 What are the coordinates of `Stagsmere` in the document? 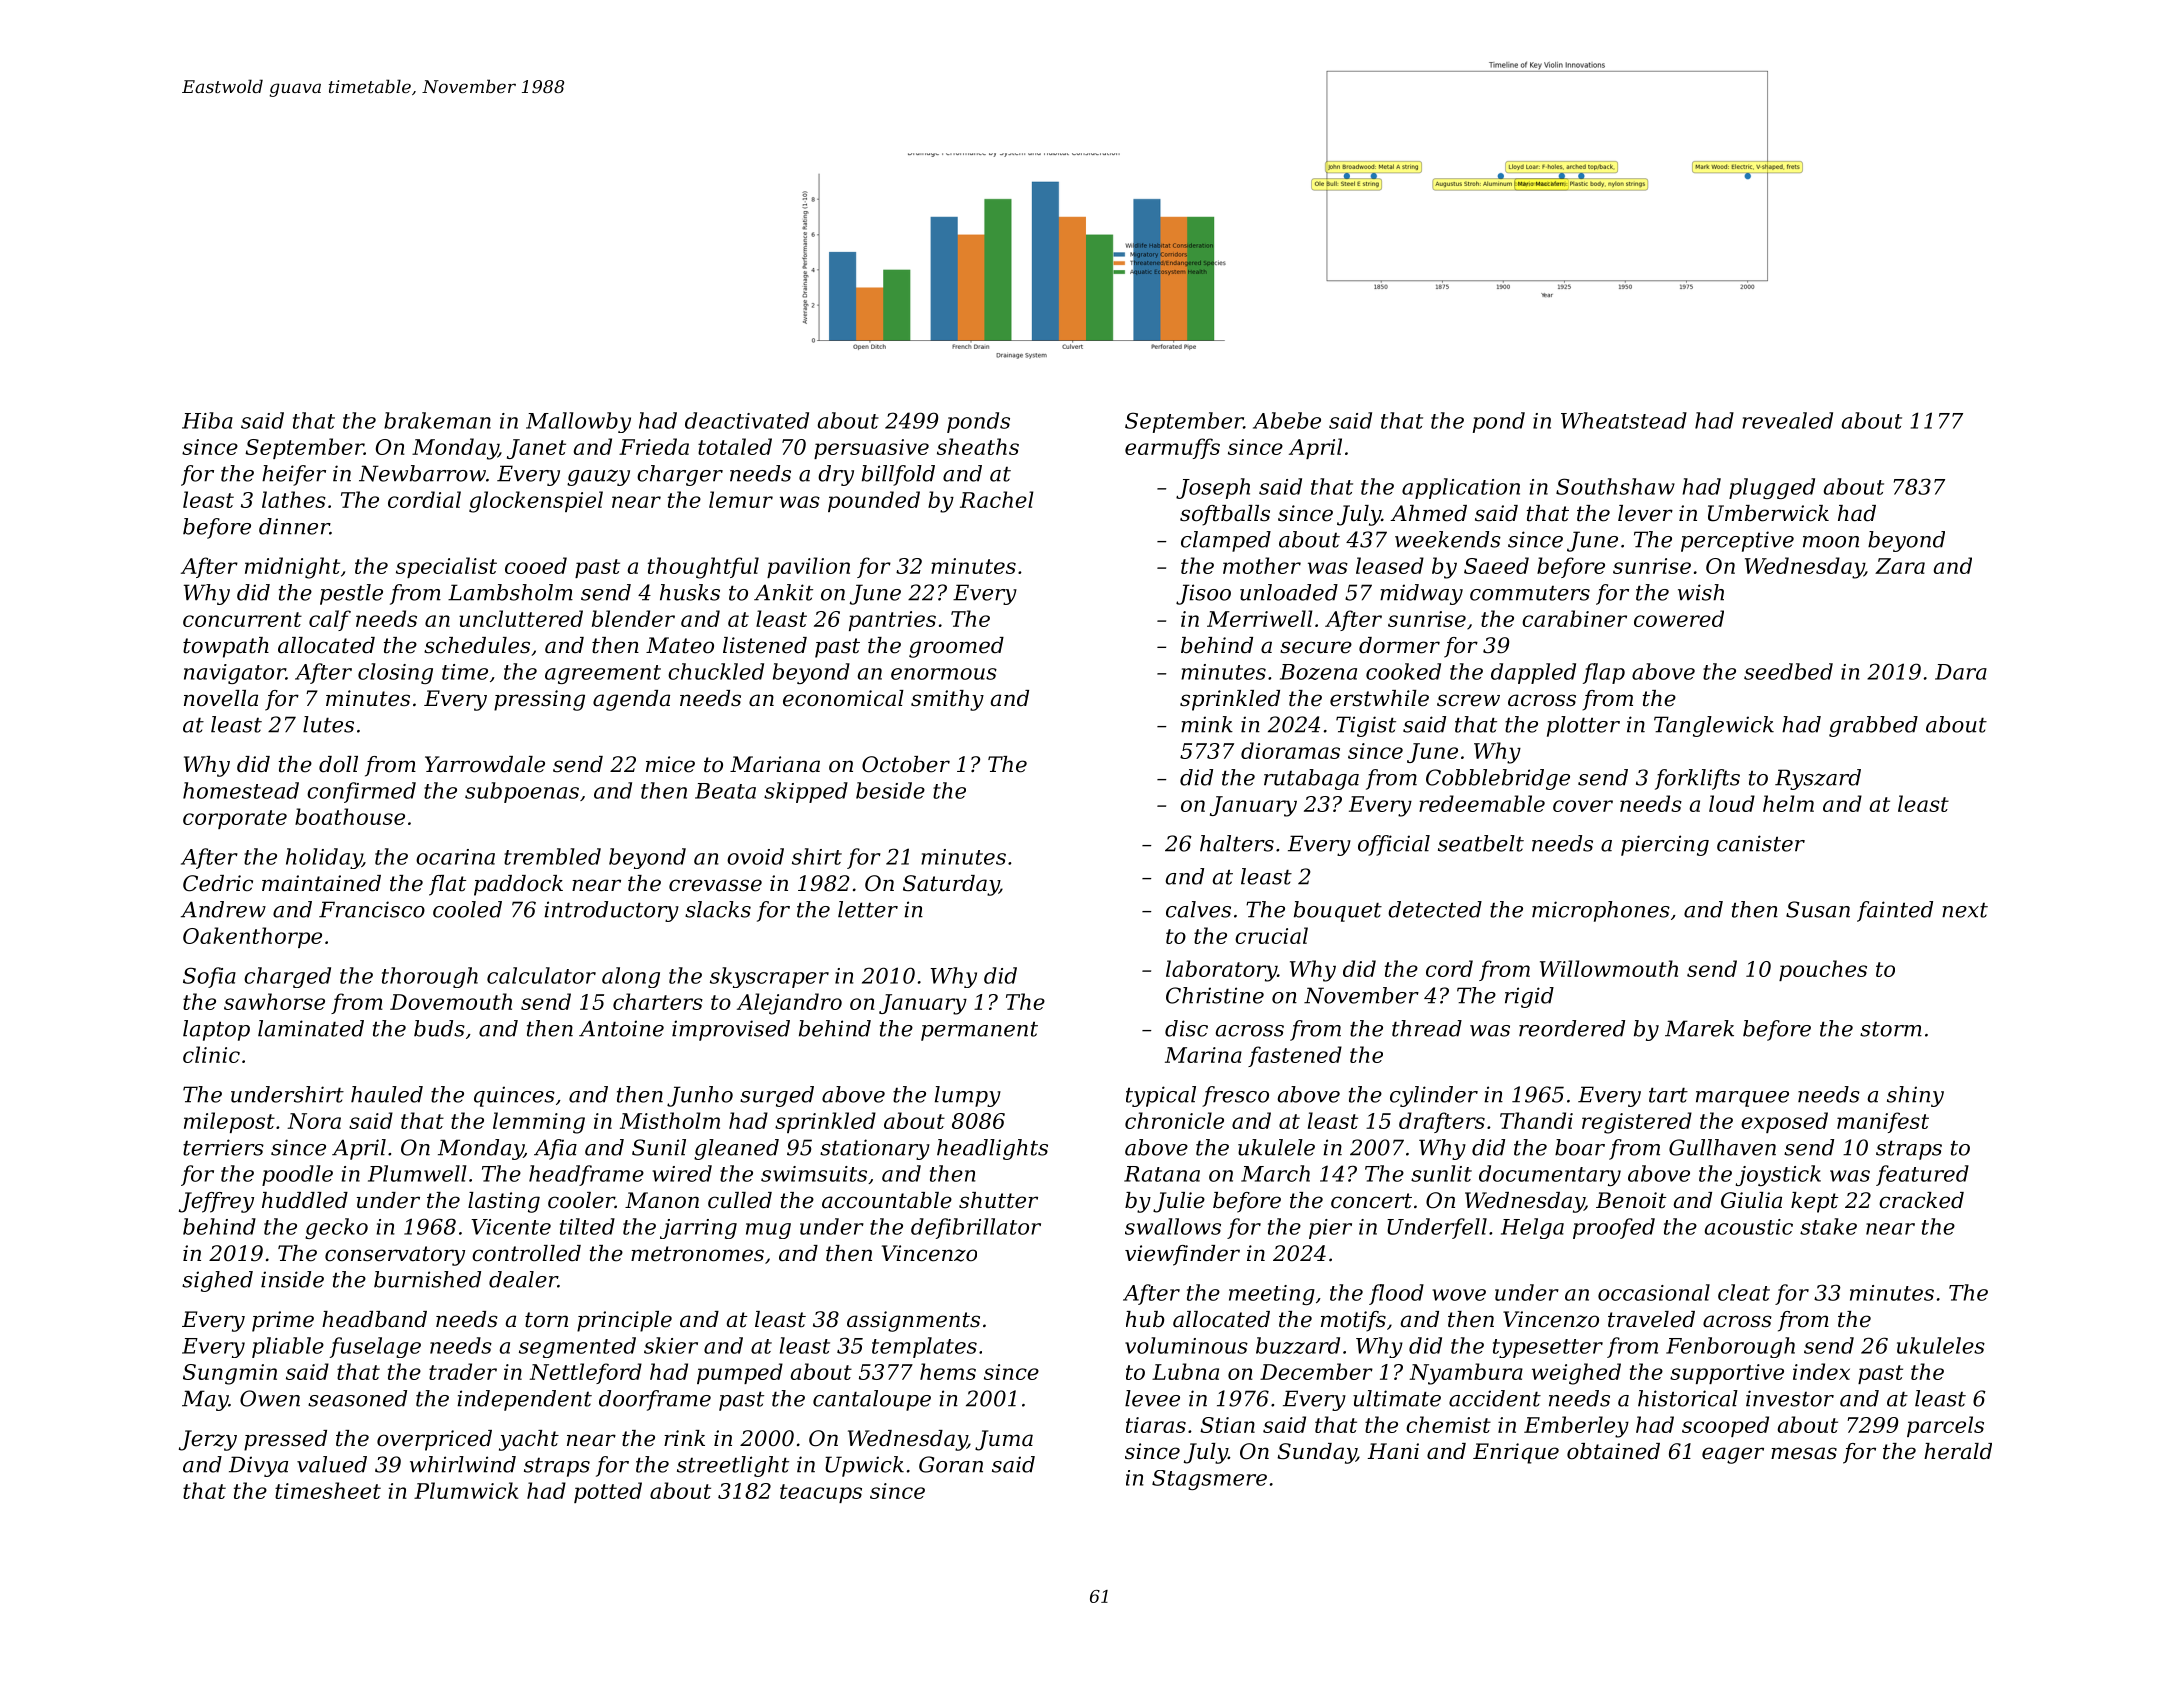 It's located at (1209, 1480).
